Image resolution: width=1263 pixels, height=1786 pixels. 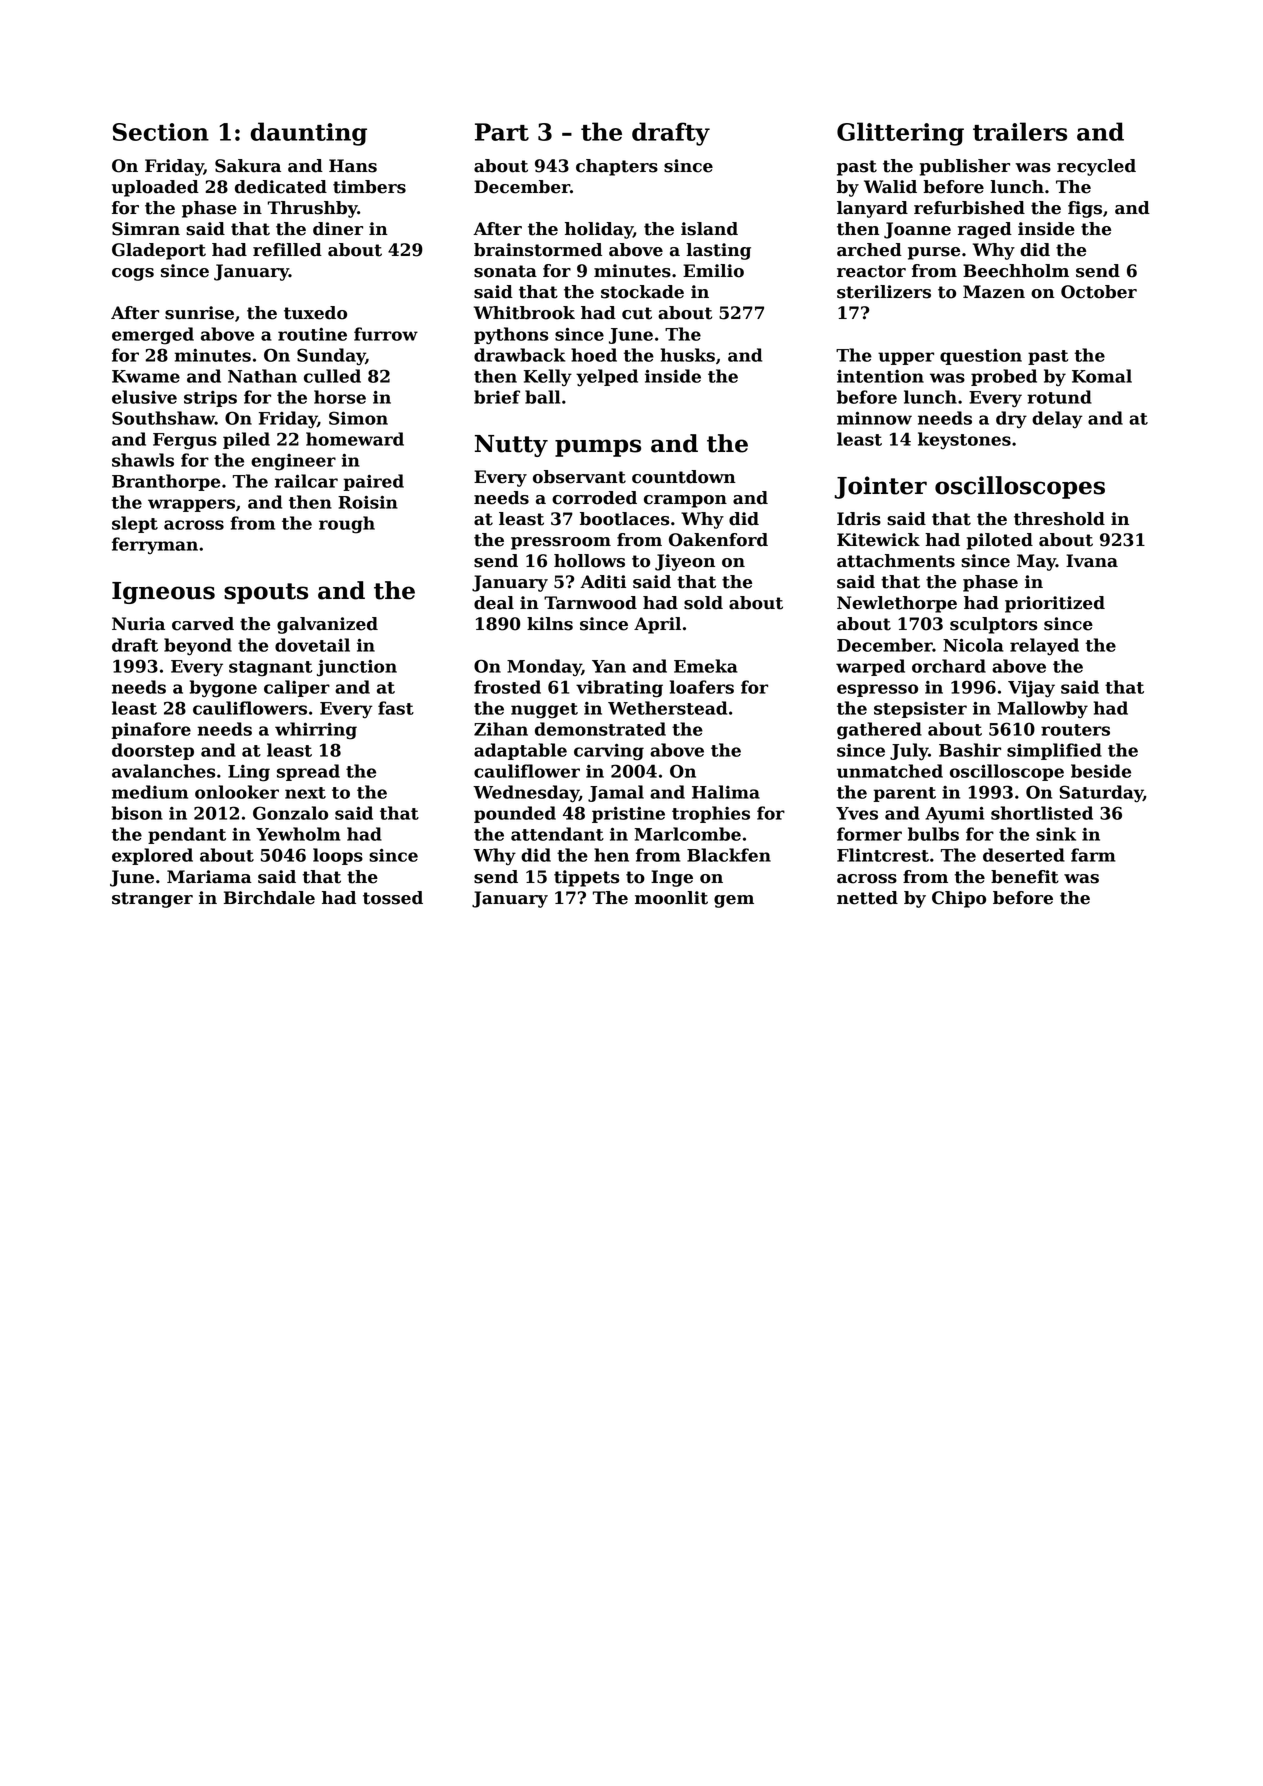 I want to click on next, so click(x=305, y=793).
